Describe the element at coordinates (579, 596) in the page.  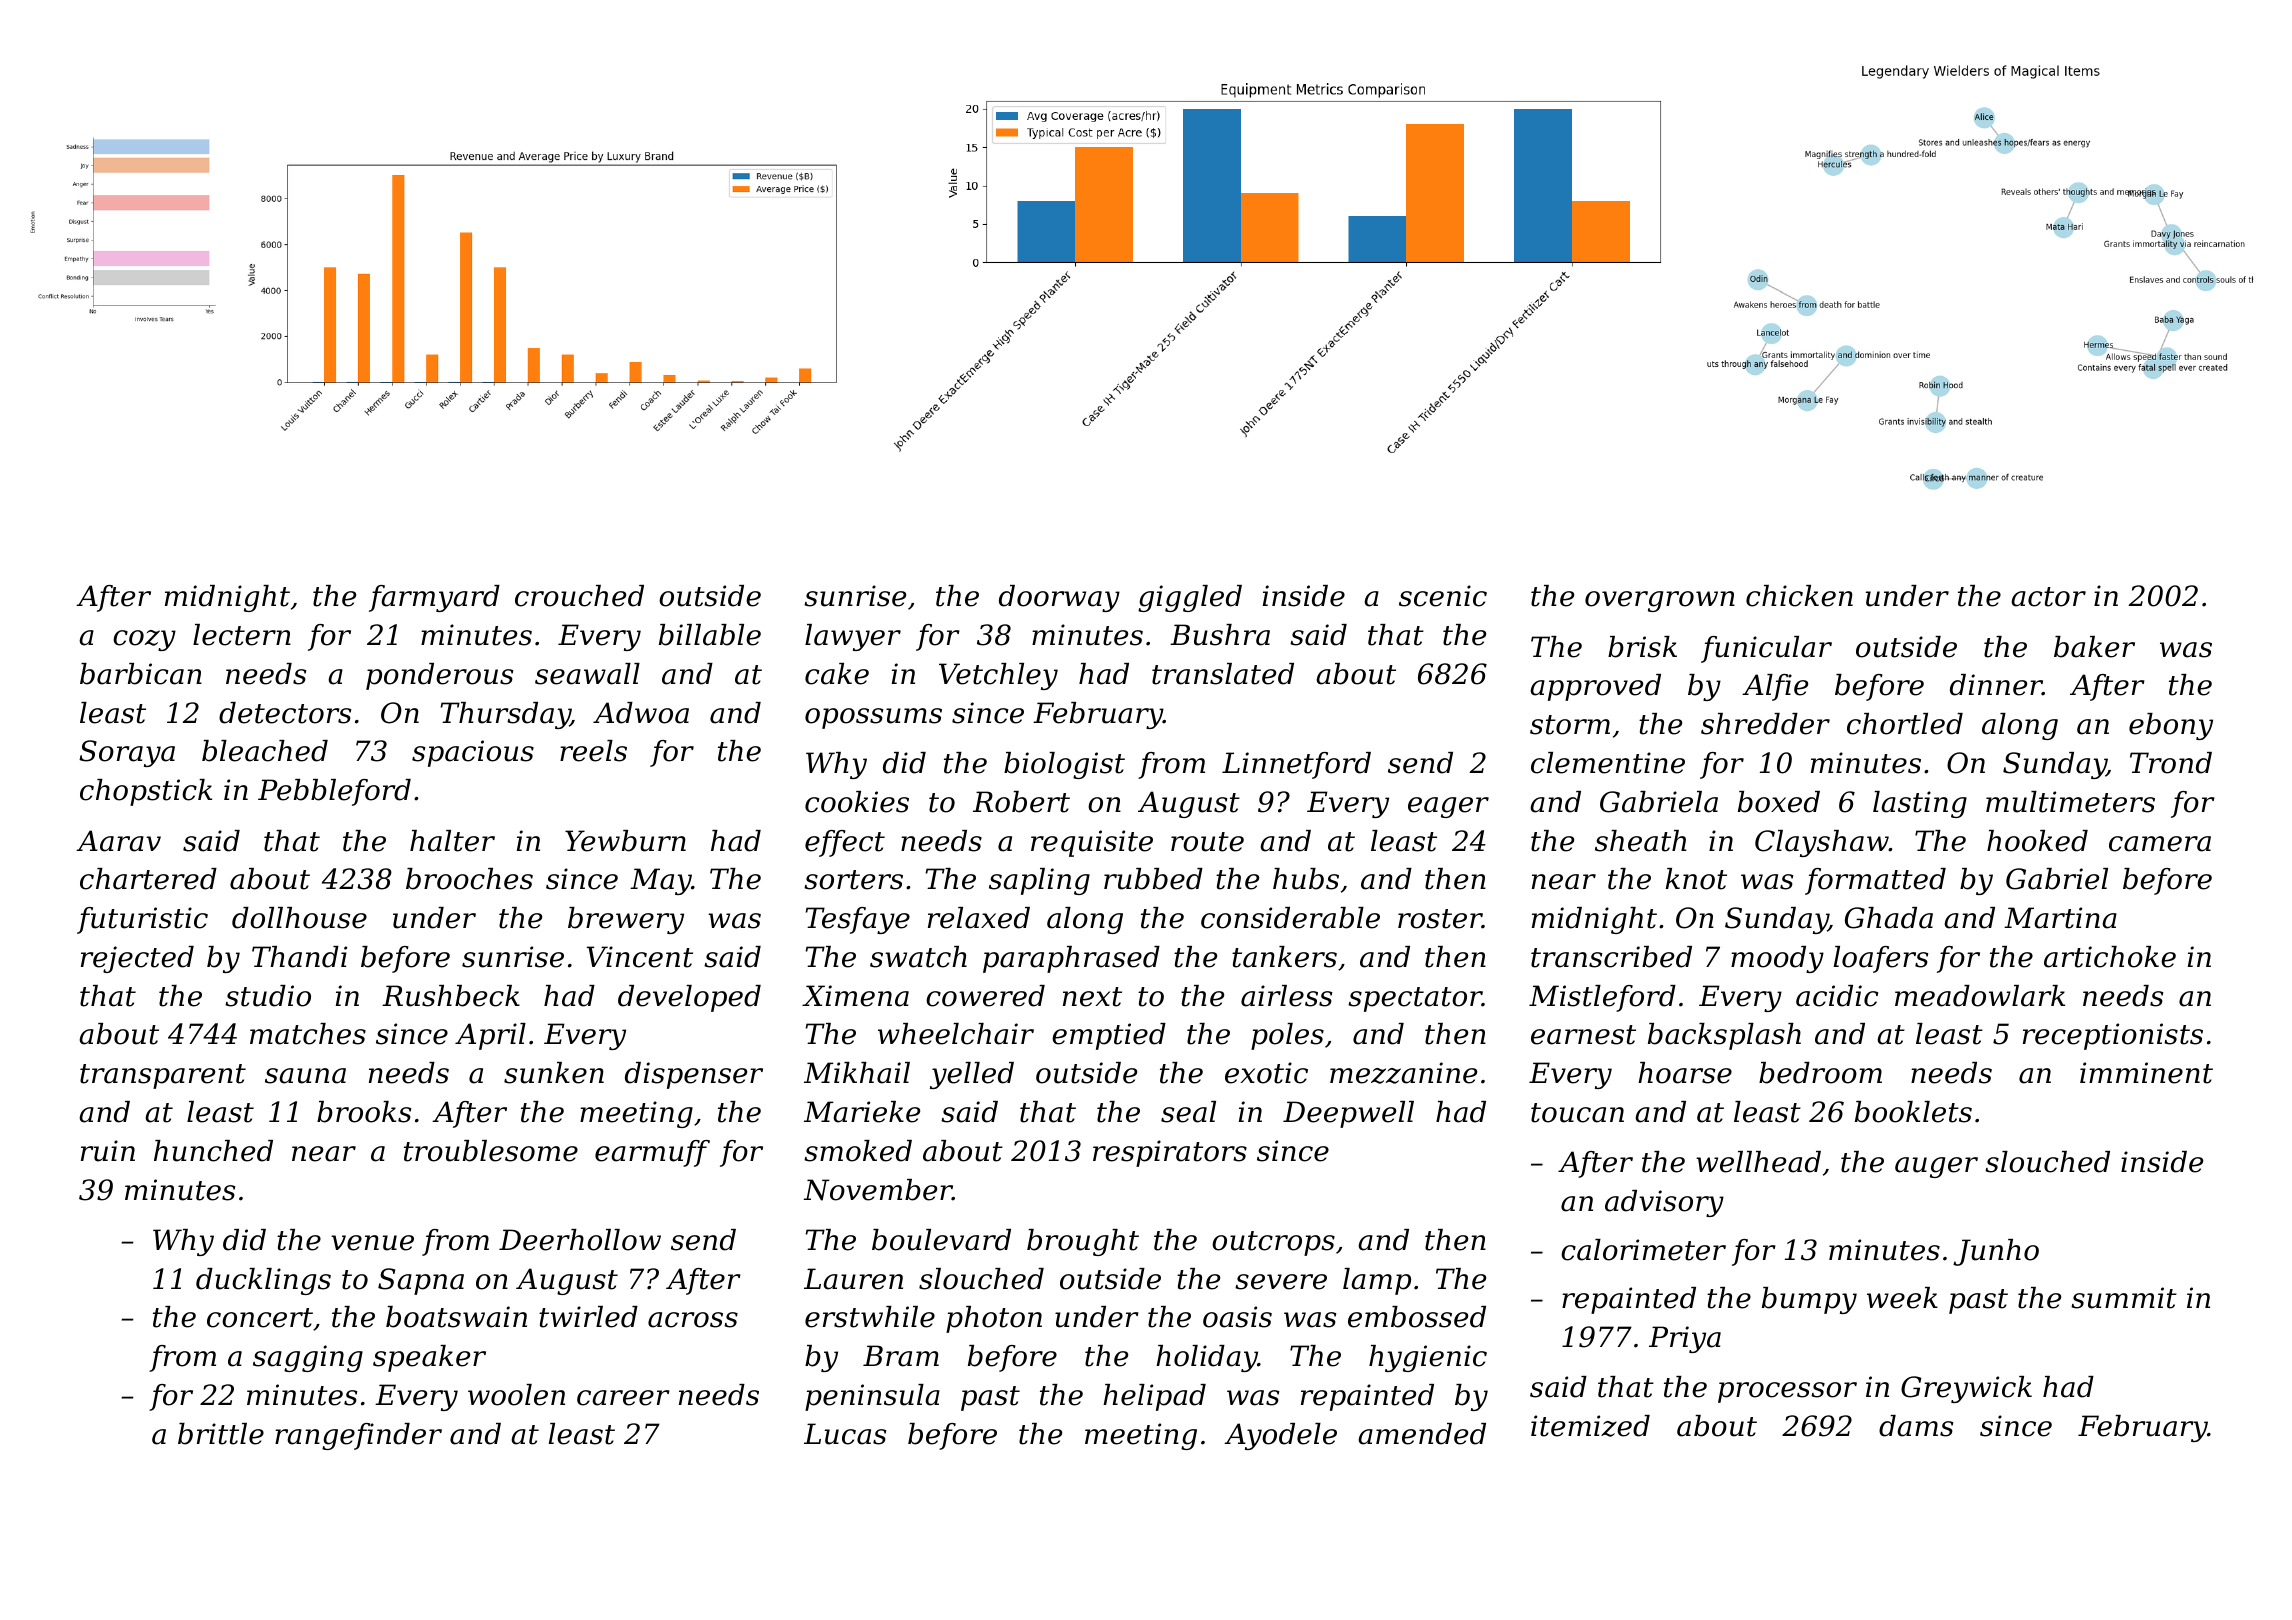
I see `crouched` at that location.
